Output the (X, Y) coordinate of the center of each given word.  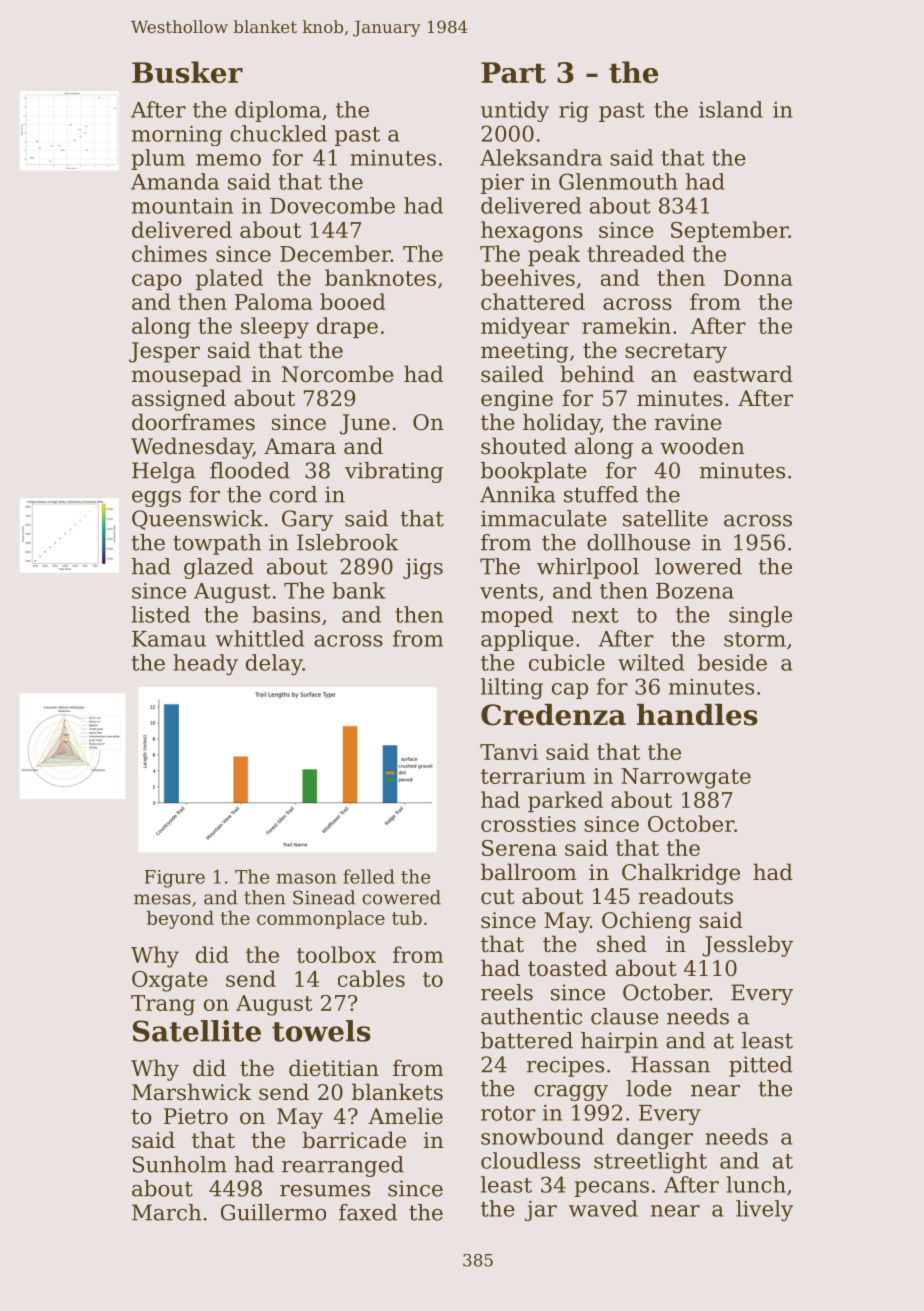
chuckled (278, 133)
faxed (368, 1212)
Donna (758, 278)
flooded (250, 470)
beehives (528, 277)
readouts (686, 896)
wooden (702, 446)
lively (764, 1210)
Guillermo (273, 1212)
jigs (423, 568)
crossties (528, 824)
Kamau (169, 639)
